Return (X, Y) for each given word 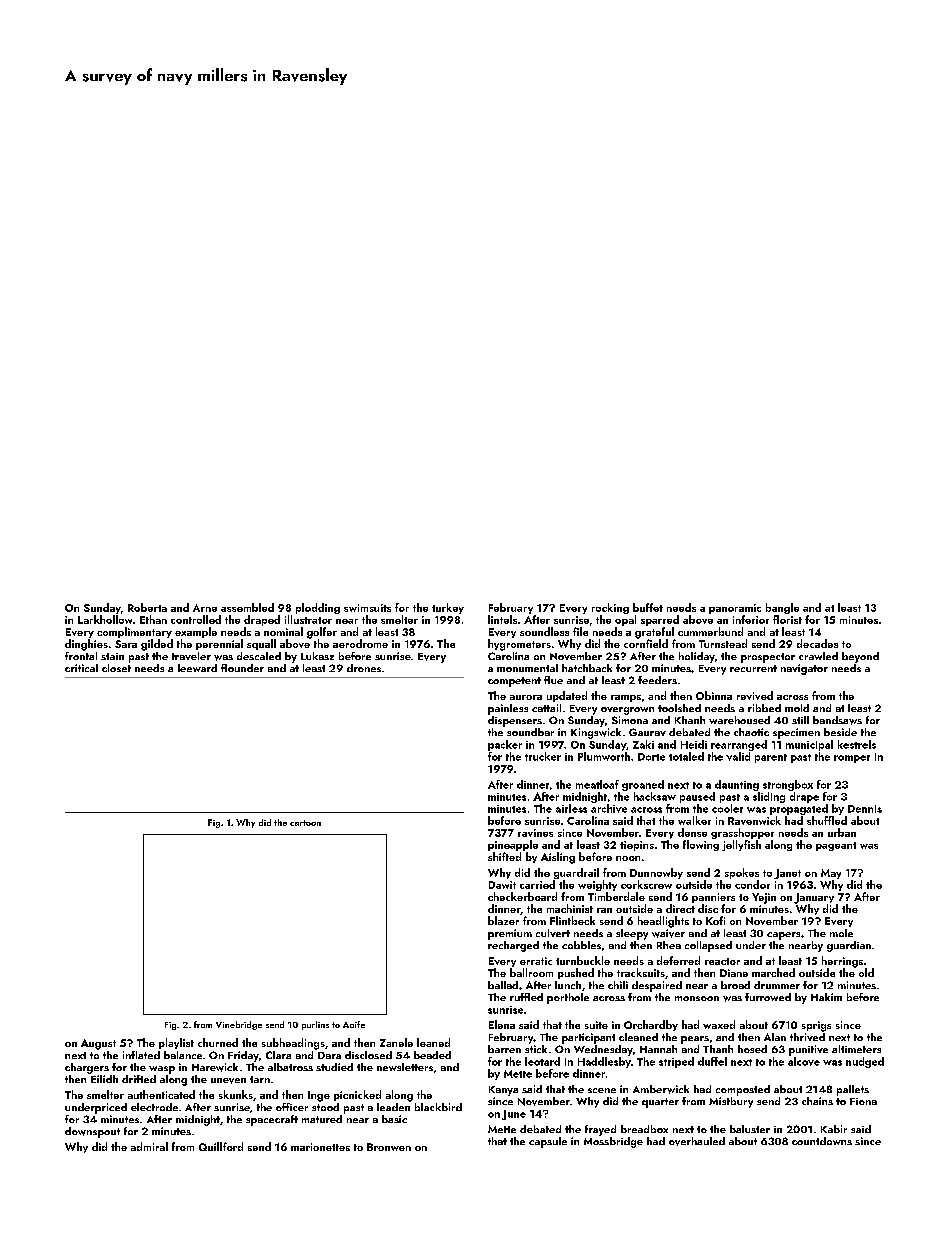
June (514, 1115)
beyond (860, 657)
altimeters (856, 1049)
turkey (448, 608)
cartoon (305, 823)
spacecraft (272, 1120)
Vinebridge (239, 1025)
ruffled (526, 997)
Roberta (147, 607)
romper (852, 759)
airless (571, 808)
